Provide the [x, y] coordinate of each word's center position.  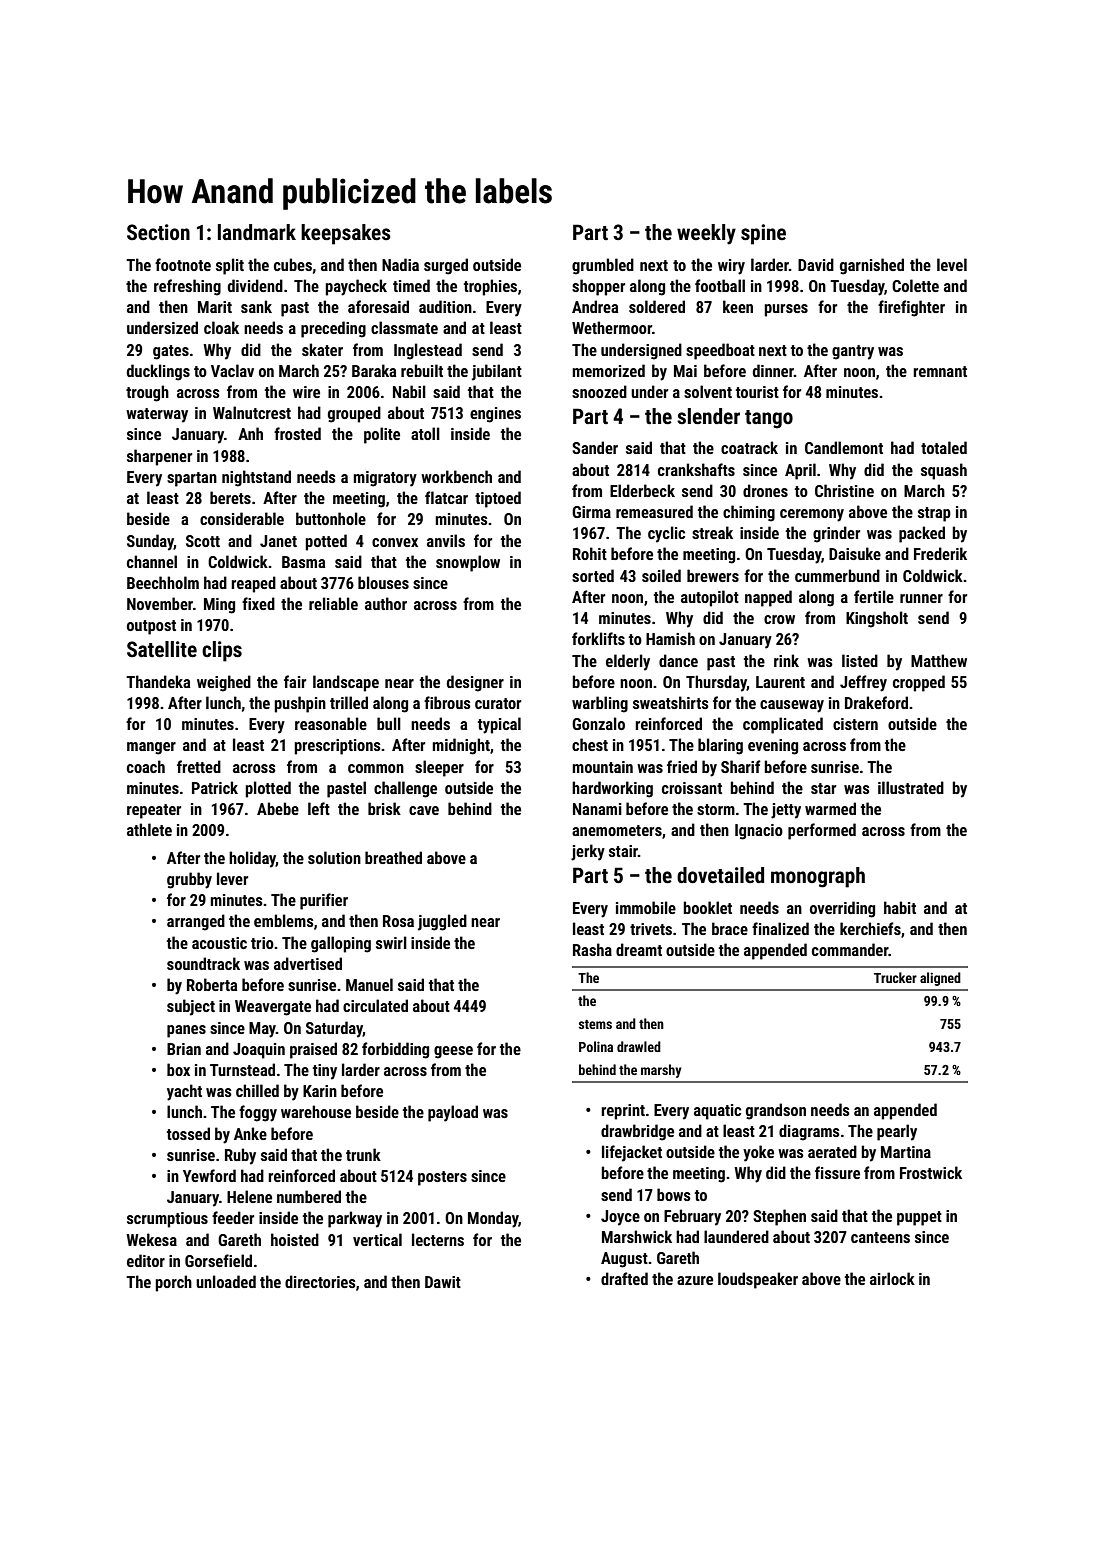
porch [173, 1283]
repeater [154, 811]
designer [475, 683]
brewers [713, 575]
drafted [624, 1278]
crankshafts [696, 469]
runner [921, 598]
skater [322, 349]
